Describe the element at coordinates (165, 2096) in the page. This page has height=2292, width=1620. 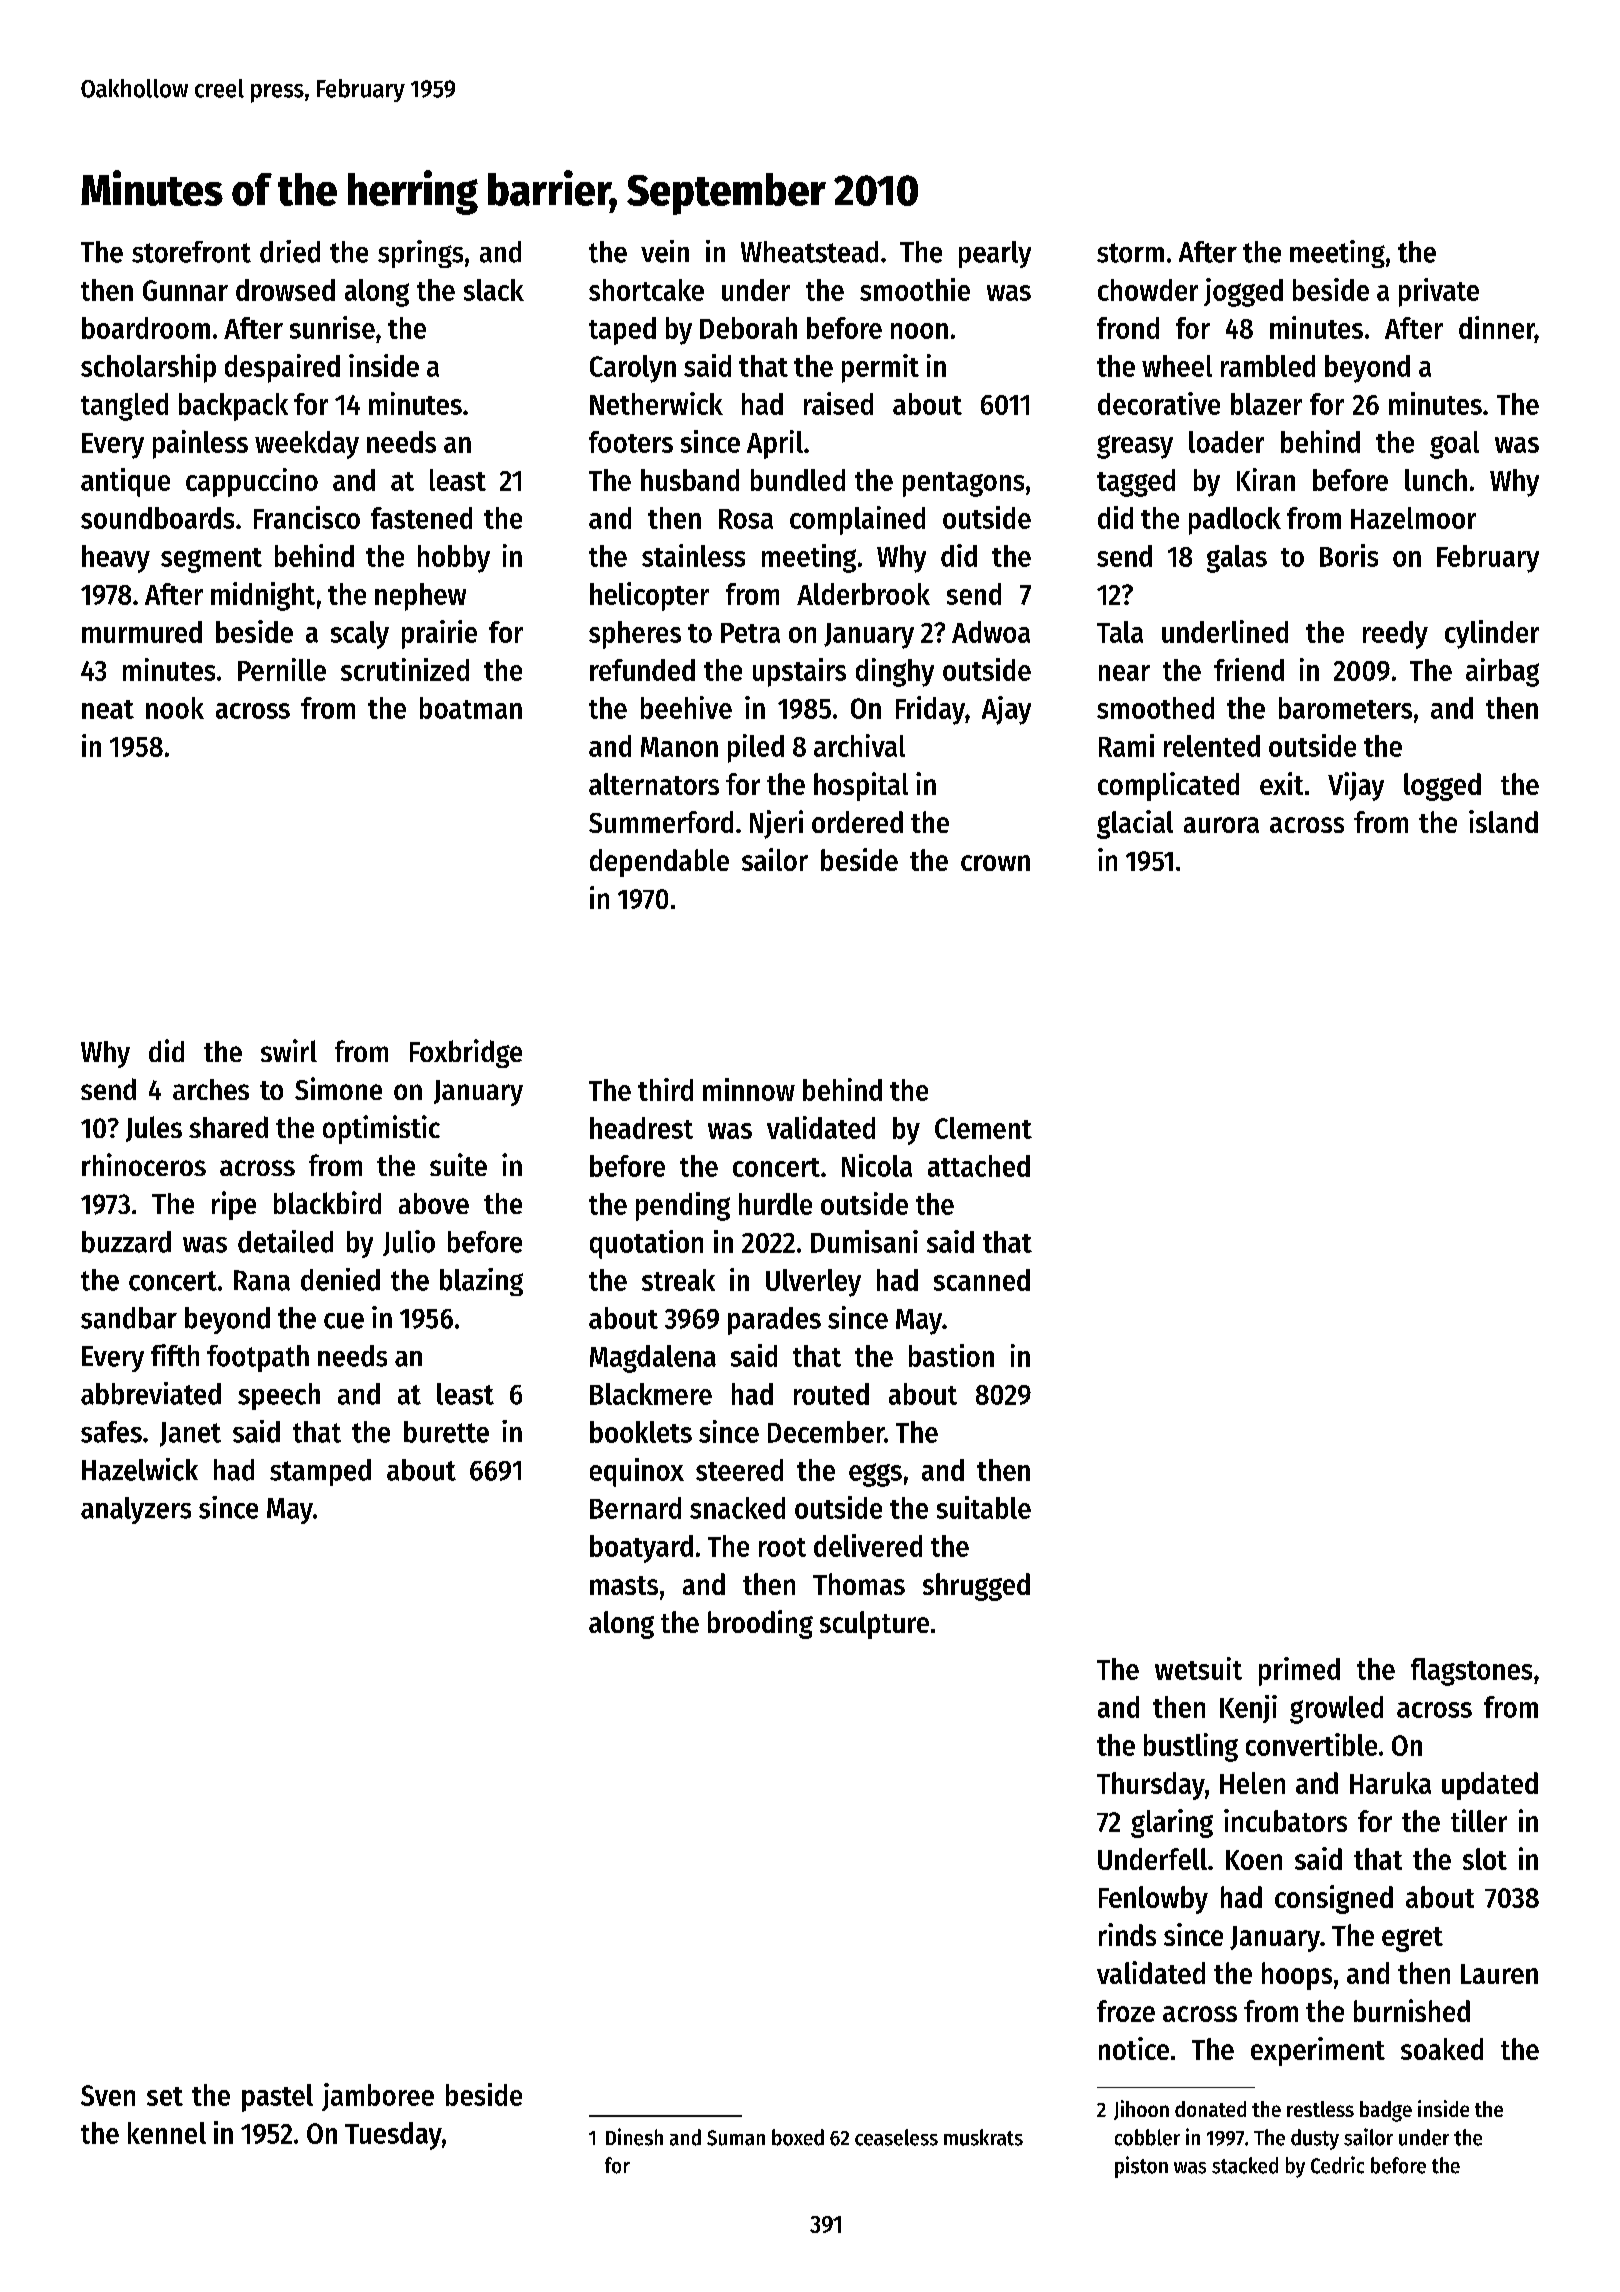
I see `set` at that location.
